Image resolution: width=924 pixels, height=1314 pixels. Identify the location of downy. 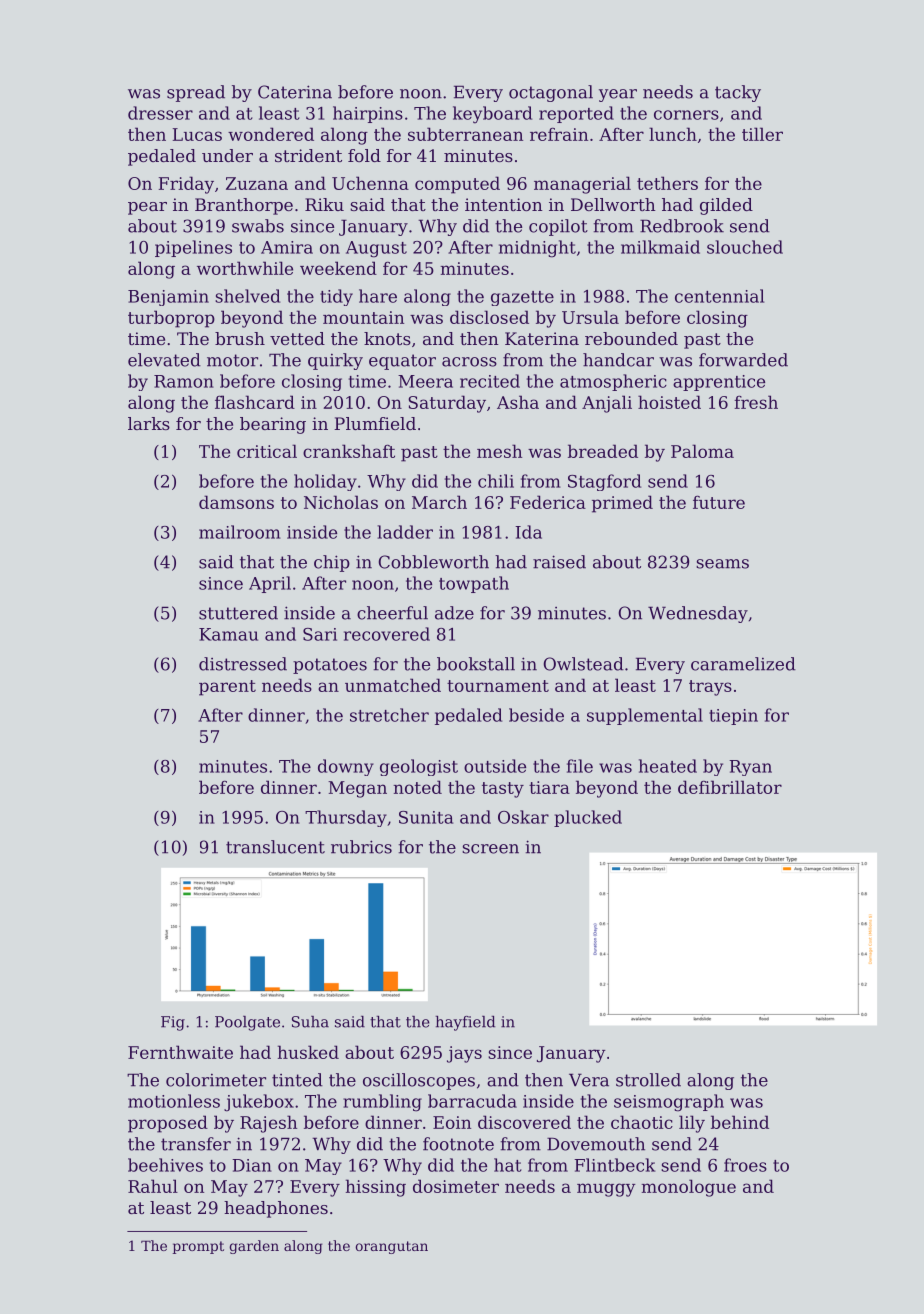
(346, 767).
